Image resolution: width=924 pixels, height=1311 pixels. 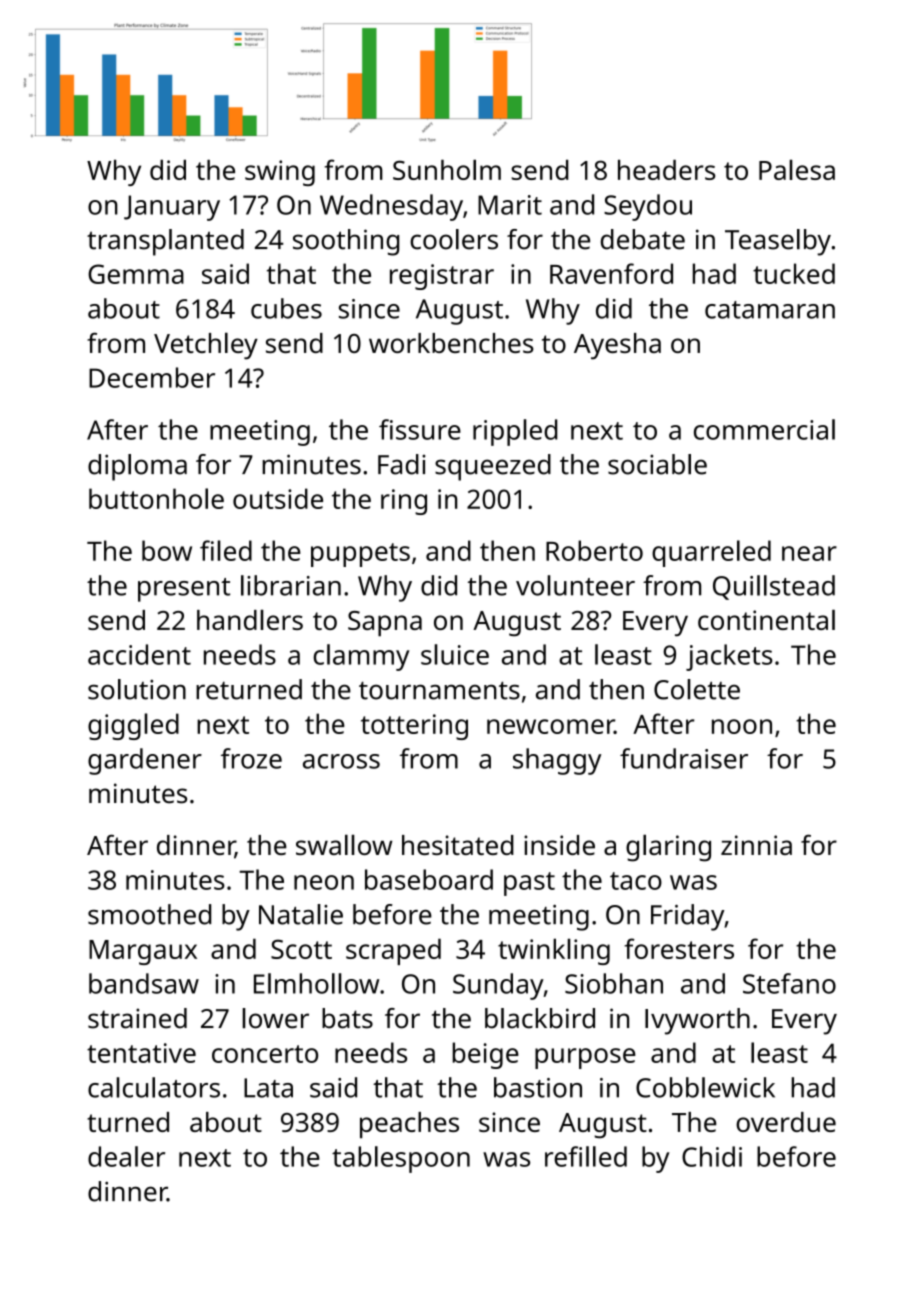 What do you see at coordinates (657, 464) in the image?
I see `sociable` at bounding box center [657, 464].
